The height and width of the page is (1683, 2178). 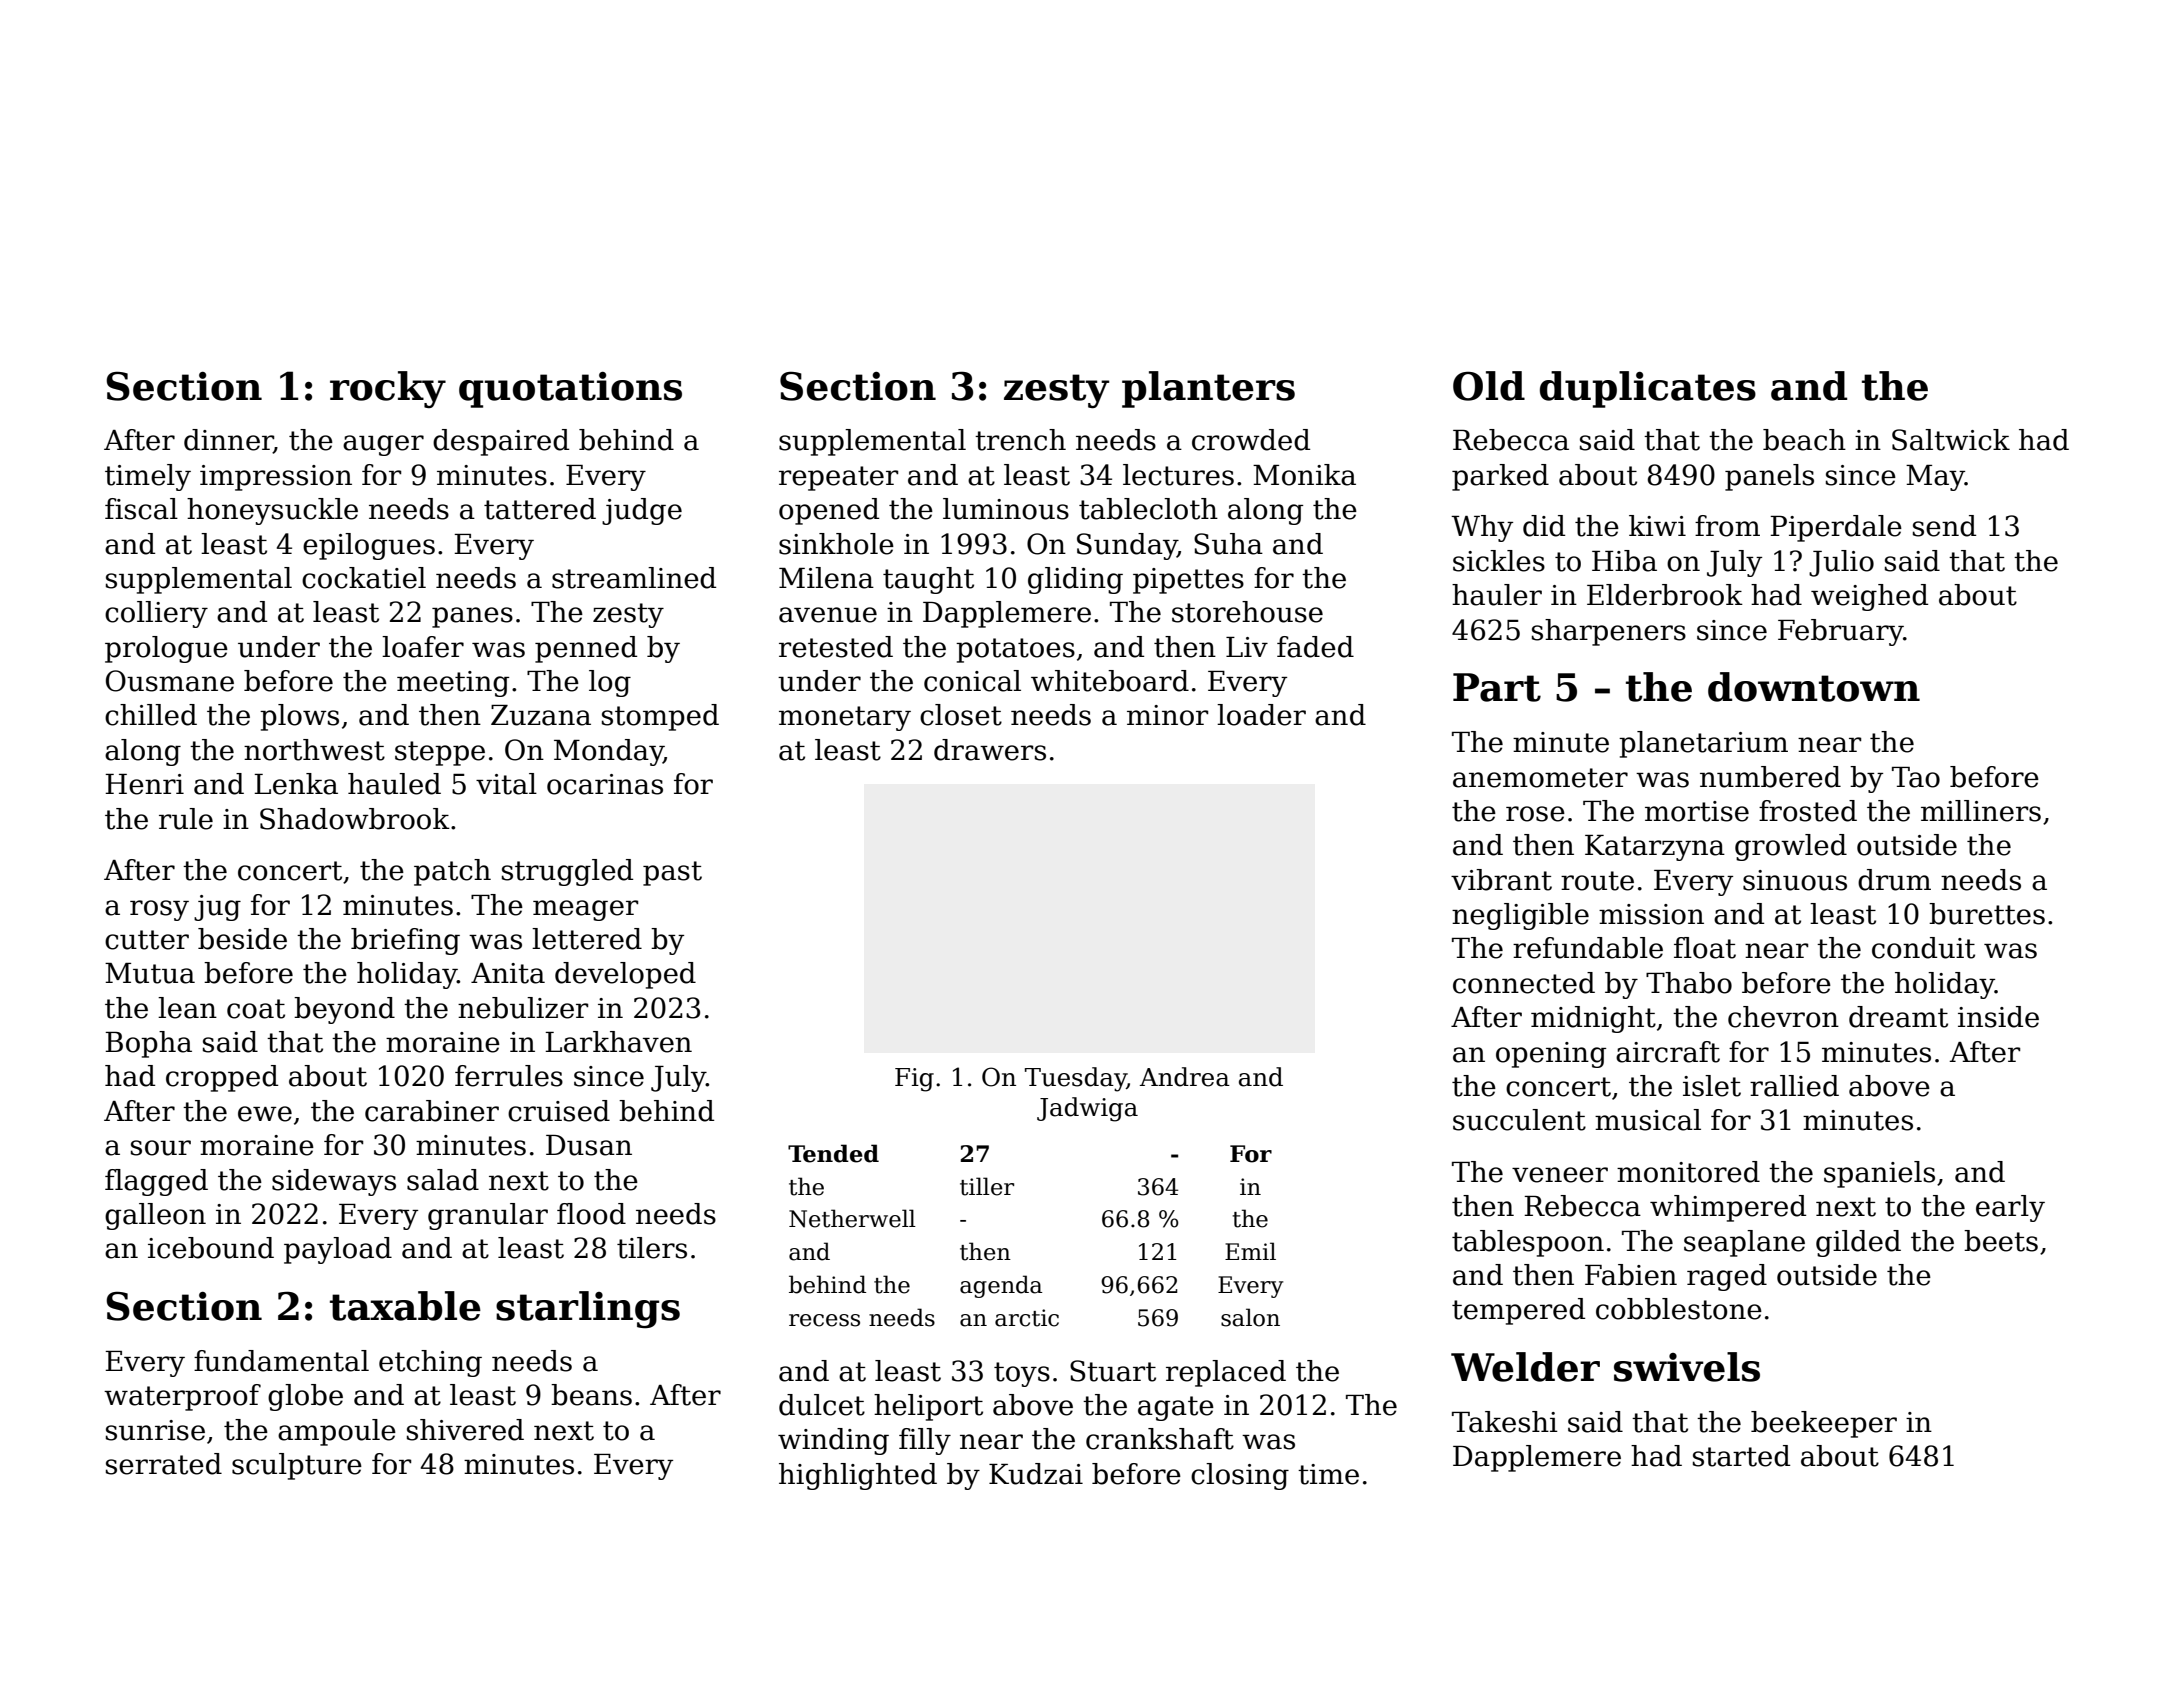 I want to click on duplicates, so click(x=1648, y=389).
